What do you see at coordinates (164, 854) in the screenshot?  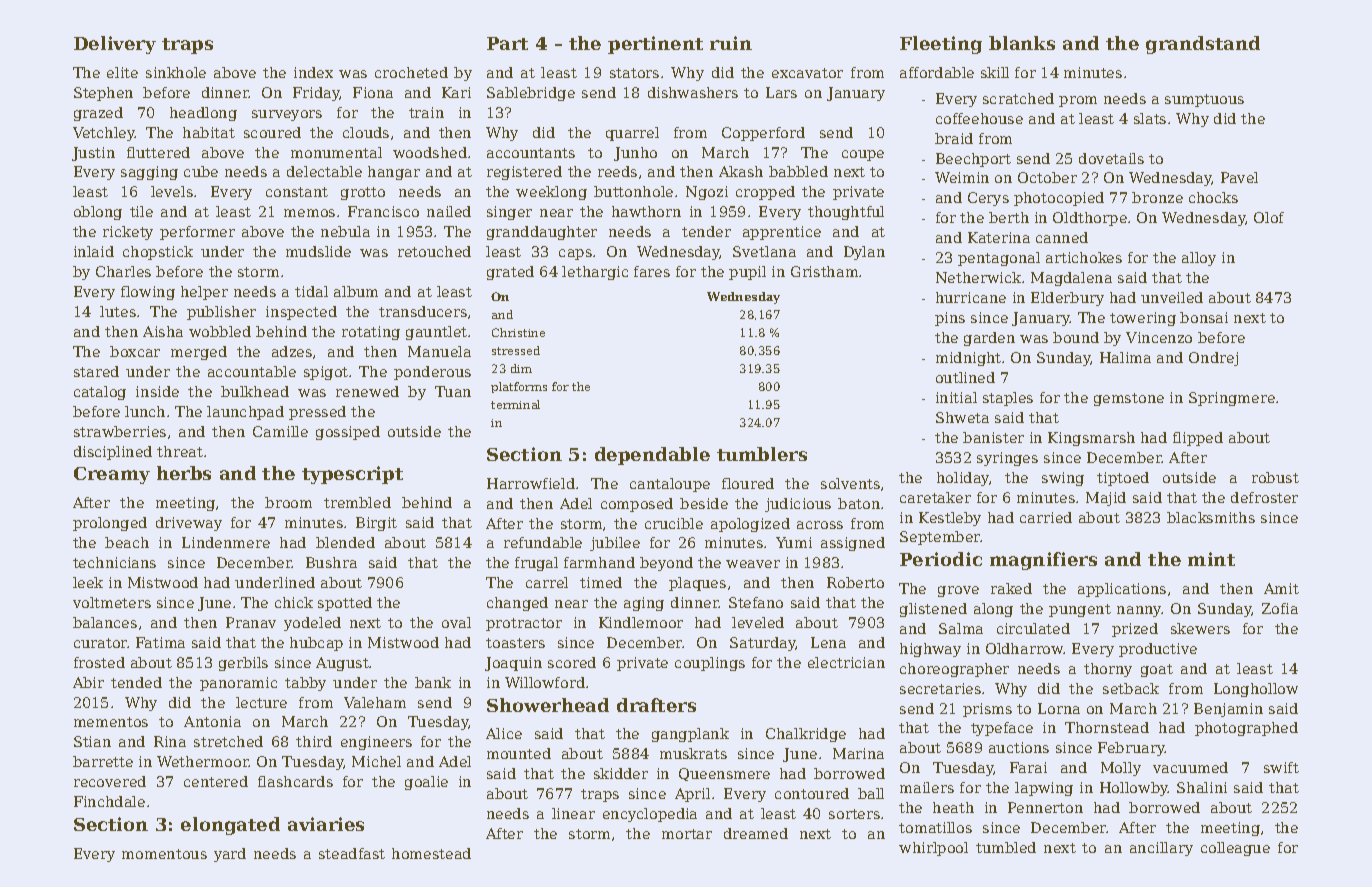 I see `momentous` at bounding box center [164, 854].
